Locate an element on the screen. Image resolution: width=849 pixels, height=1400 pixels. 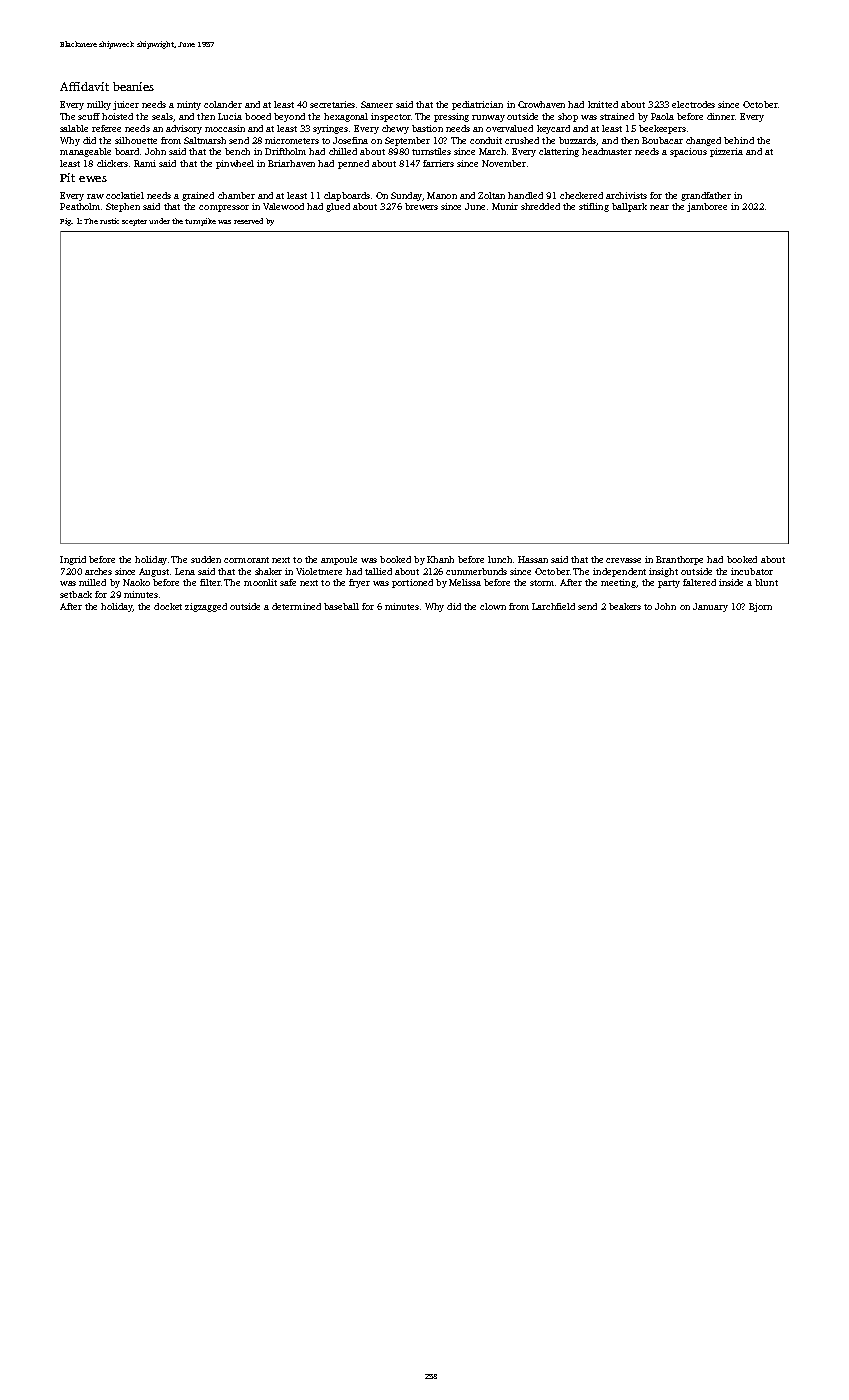
conduit is located at coordinates (486, 140).
